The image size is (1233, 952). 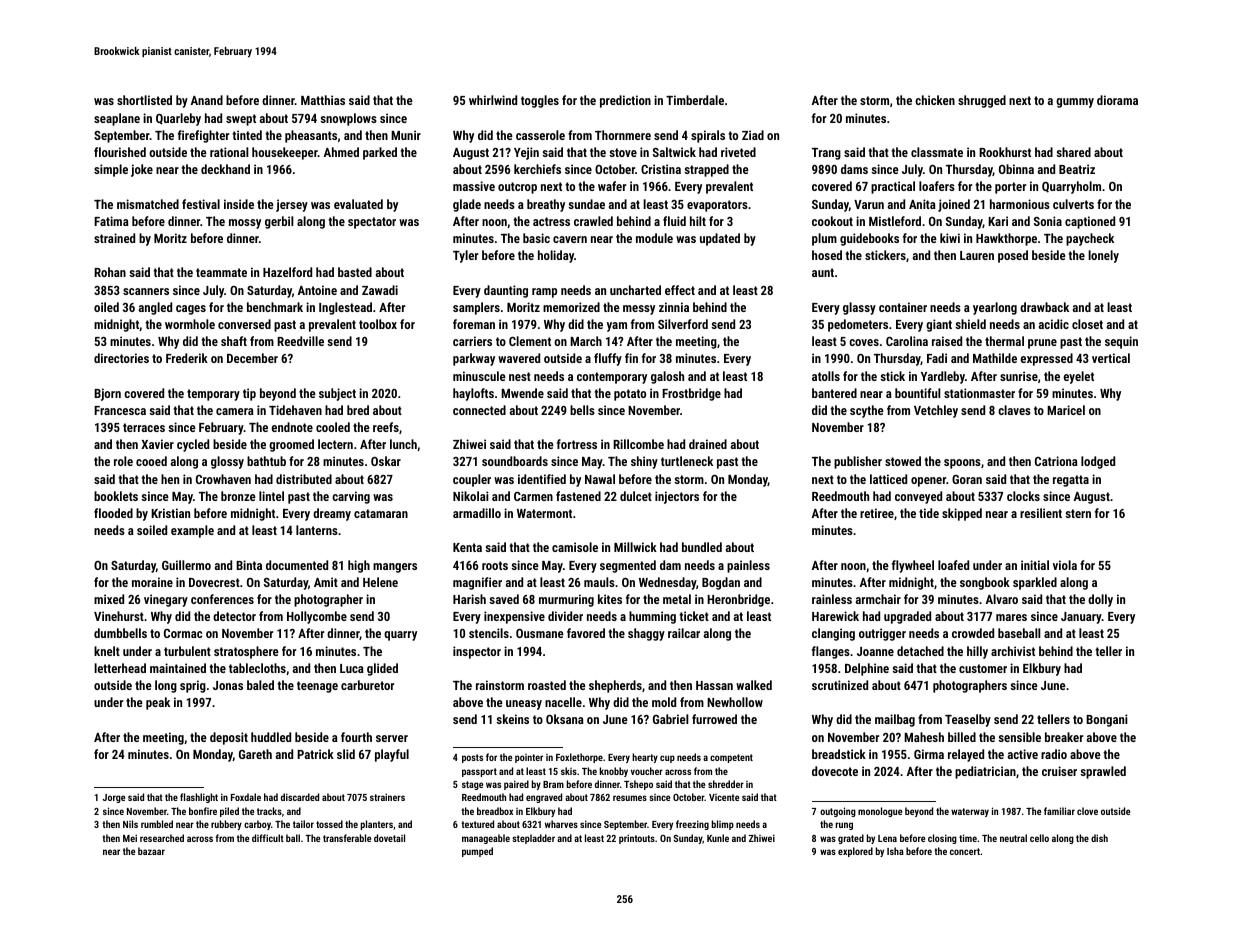 What do you see at coordinates (652, 617) in the document?
I see `humming` at bounding box center [652, 617].
